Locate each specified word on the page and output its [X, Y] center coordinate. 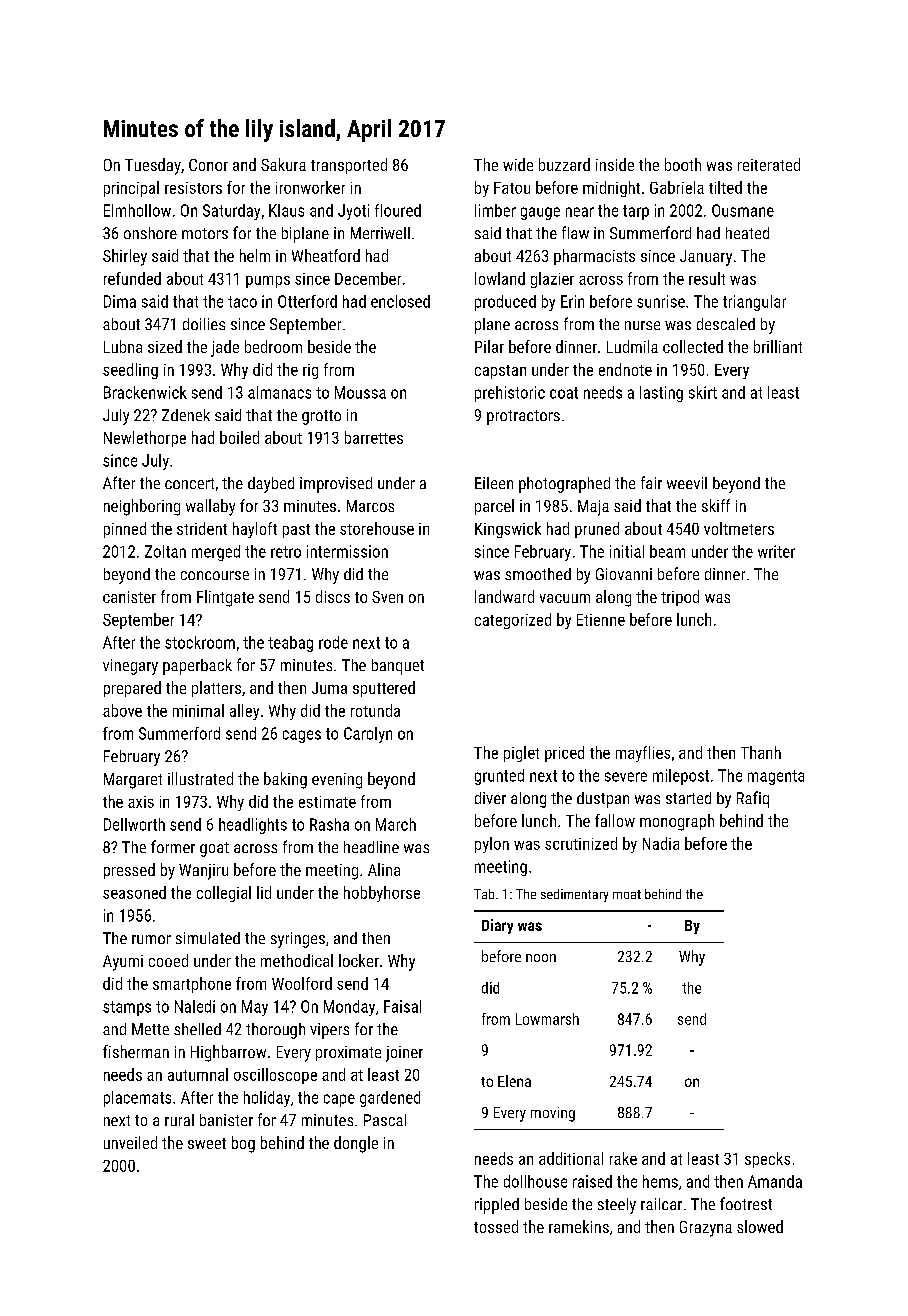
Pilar [489, 346]
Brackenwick [145, 392]
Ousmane [743, 210]
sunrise [661, 301]
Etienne [601, 620]
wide [518, 164]
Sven [387, 597]
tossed [496, 1226]
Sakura [283, 164]
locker [359, 960]
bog [243, 1144]
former [173, 846]
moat [627, 894]
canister [129, 597]
